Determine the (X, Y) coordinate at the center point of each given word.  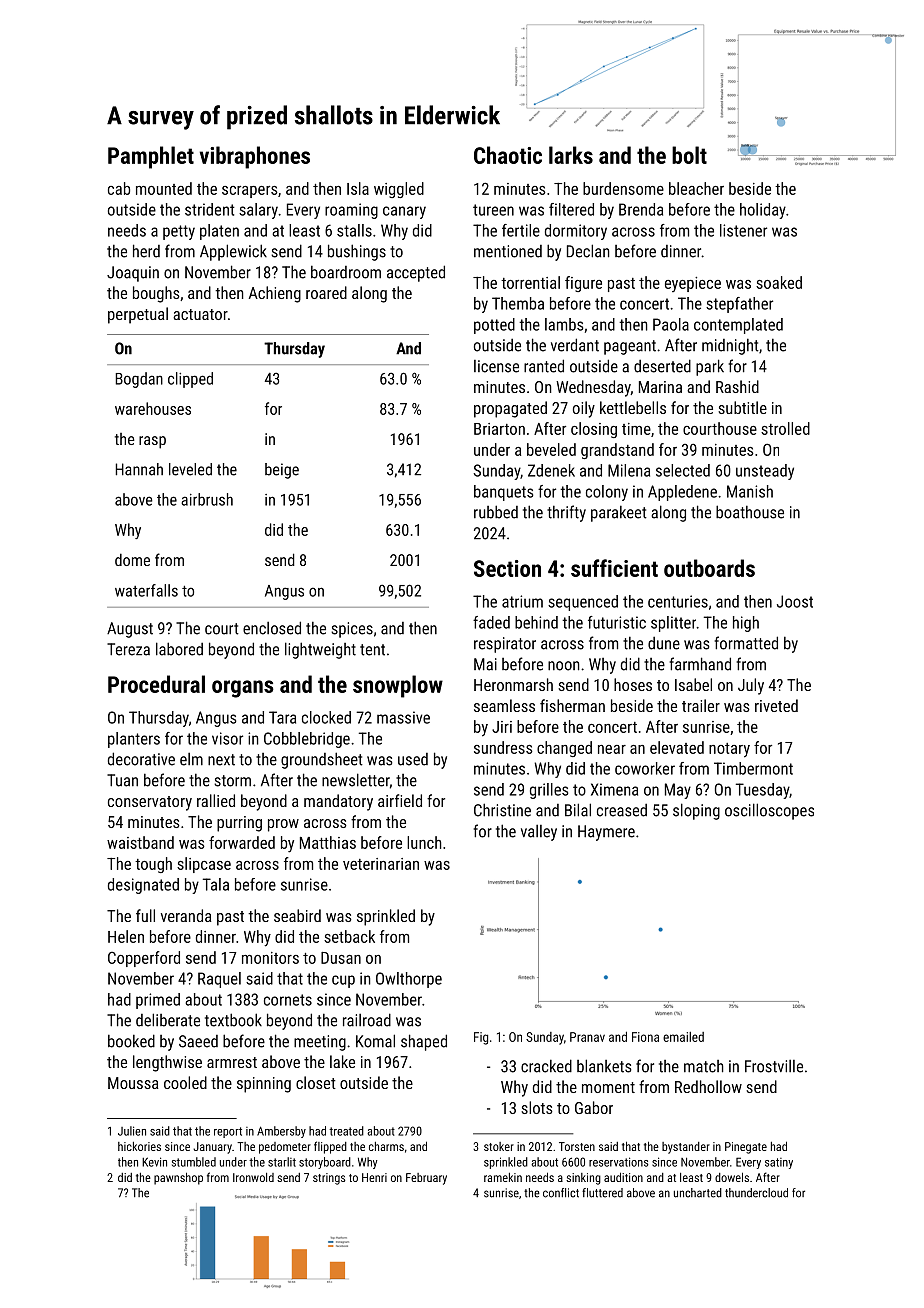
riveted (776, 705)
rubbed (496, 512)
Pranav (587, 1037)
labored (179, 649)
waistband (140, 842)
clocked (326, 717)
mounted (164, 188)
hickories (139, 1146)
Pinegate (746, 1148)
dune (664, 643)
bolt (689, 155)
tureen (493, 210)
